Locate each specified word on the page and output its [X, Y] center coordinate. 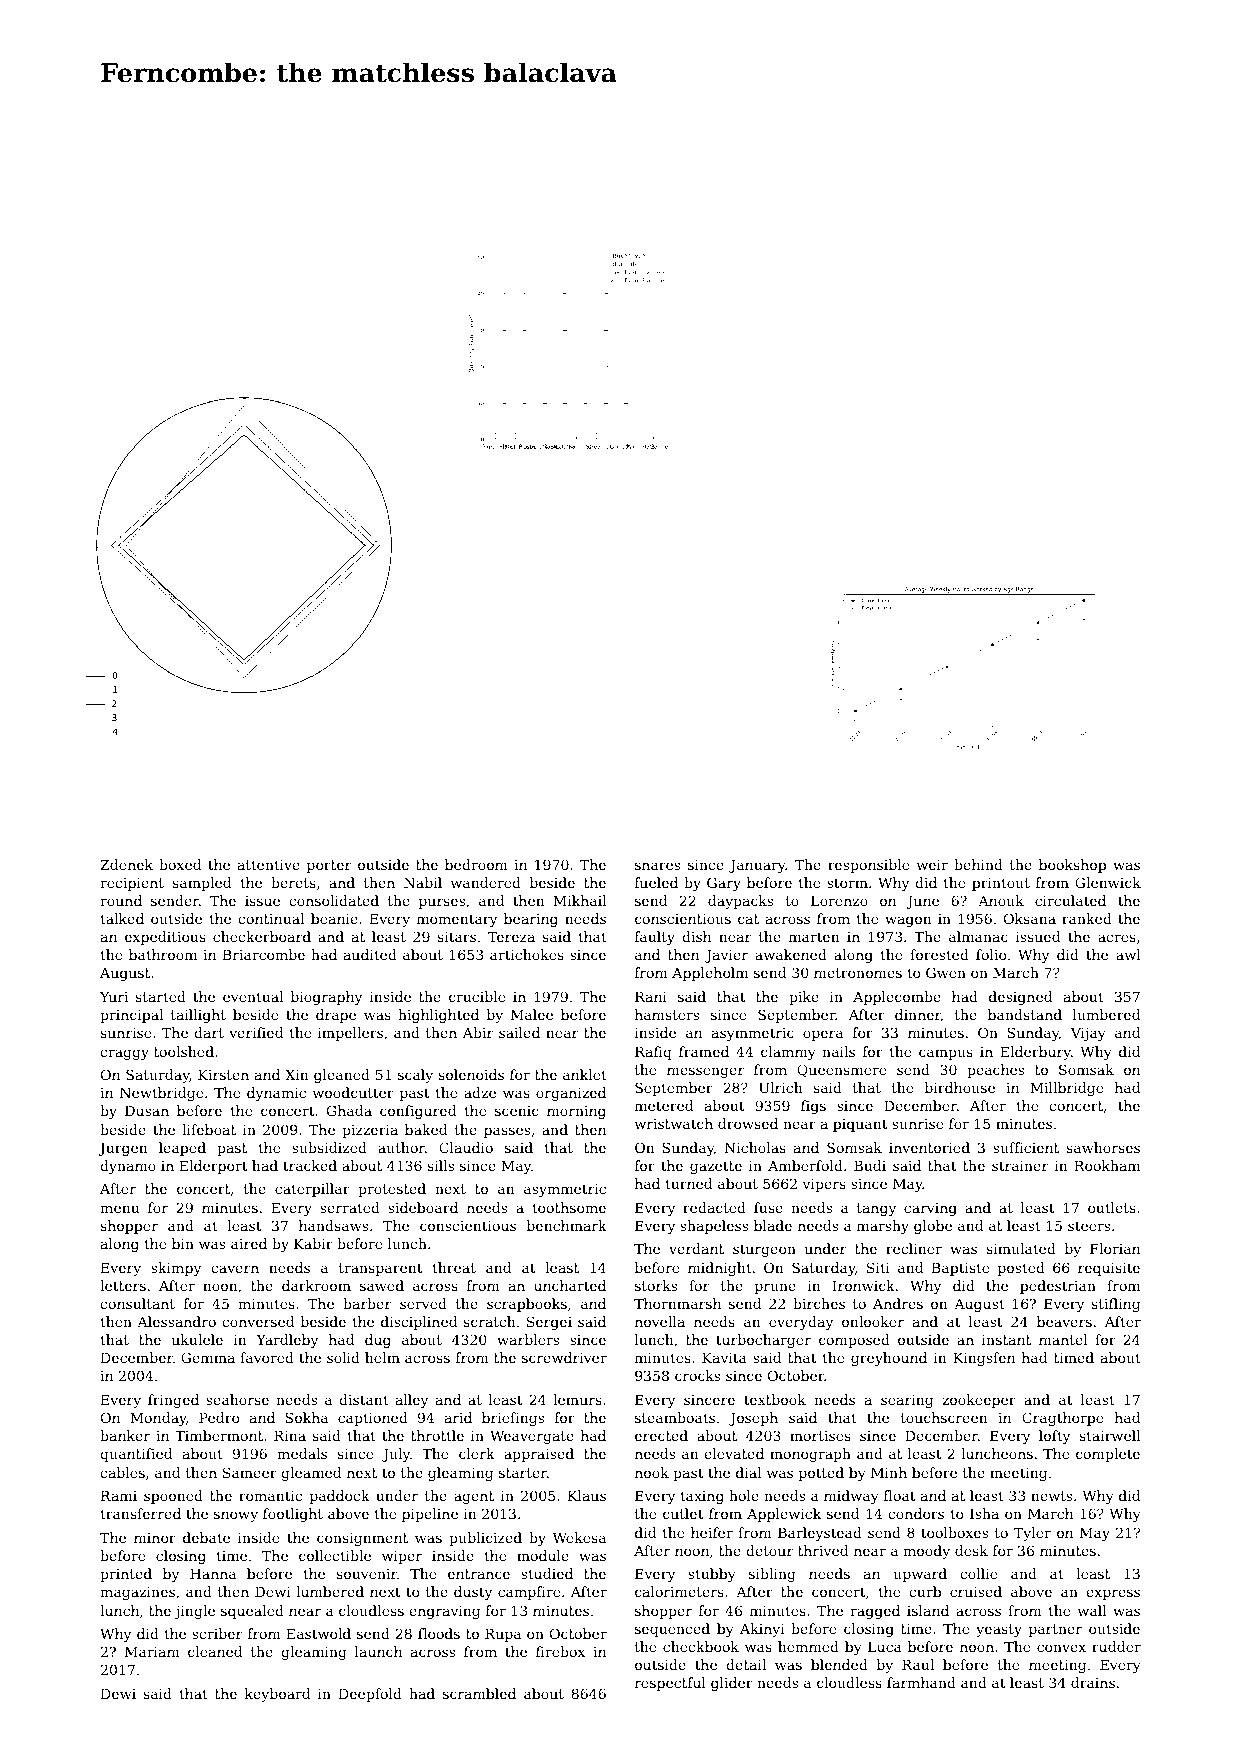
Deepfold [370, 1695]
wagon [908, 921]
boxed [180, 864]
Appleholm [710, 974]
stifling [1116, 1305]
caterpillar [312, 1190]
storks [656, 1285]
